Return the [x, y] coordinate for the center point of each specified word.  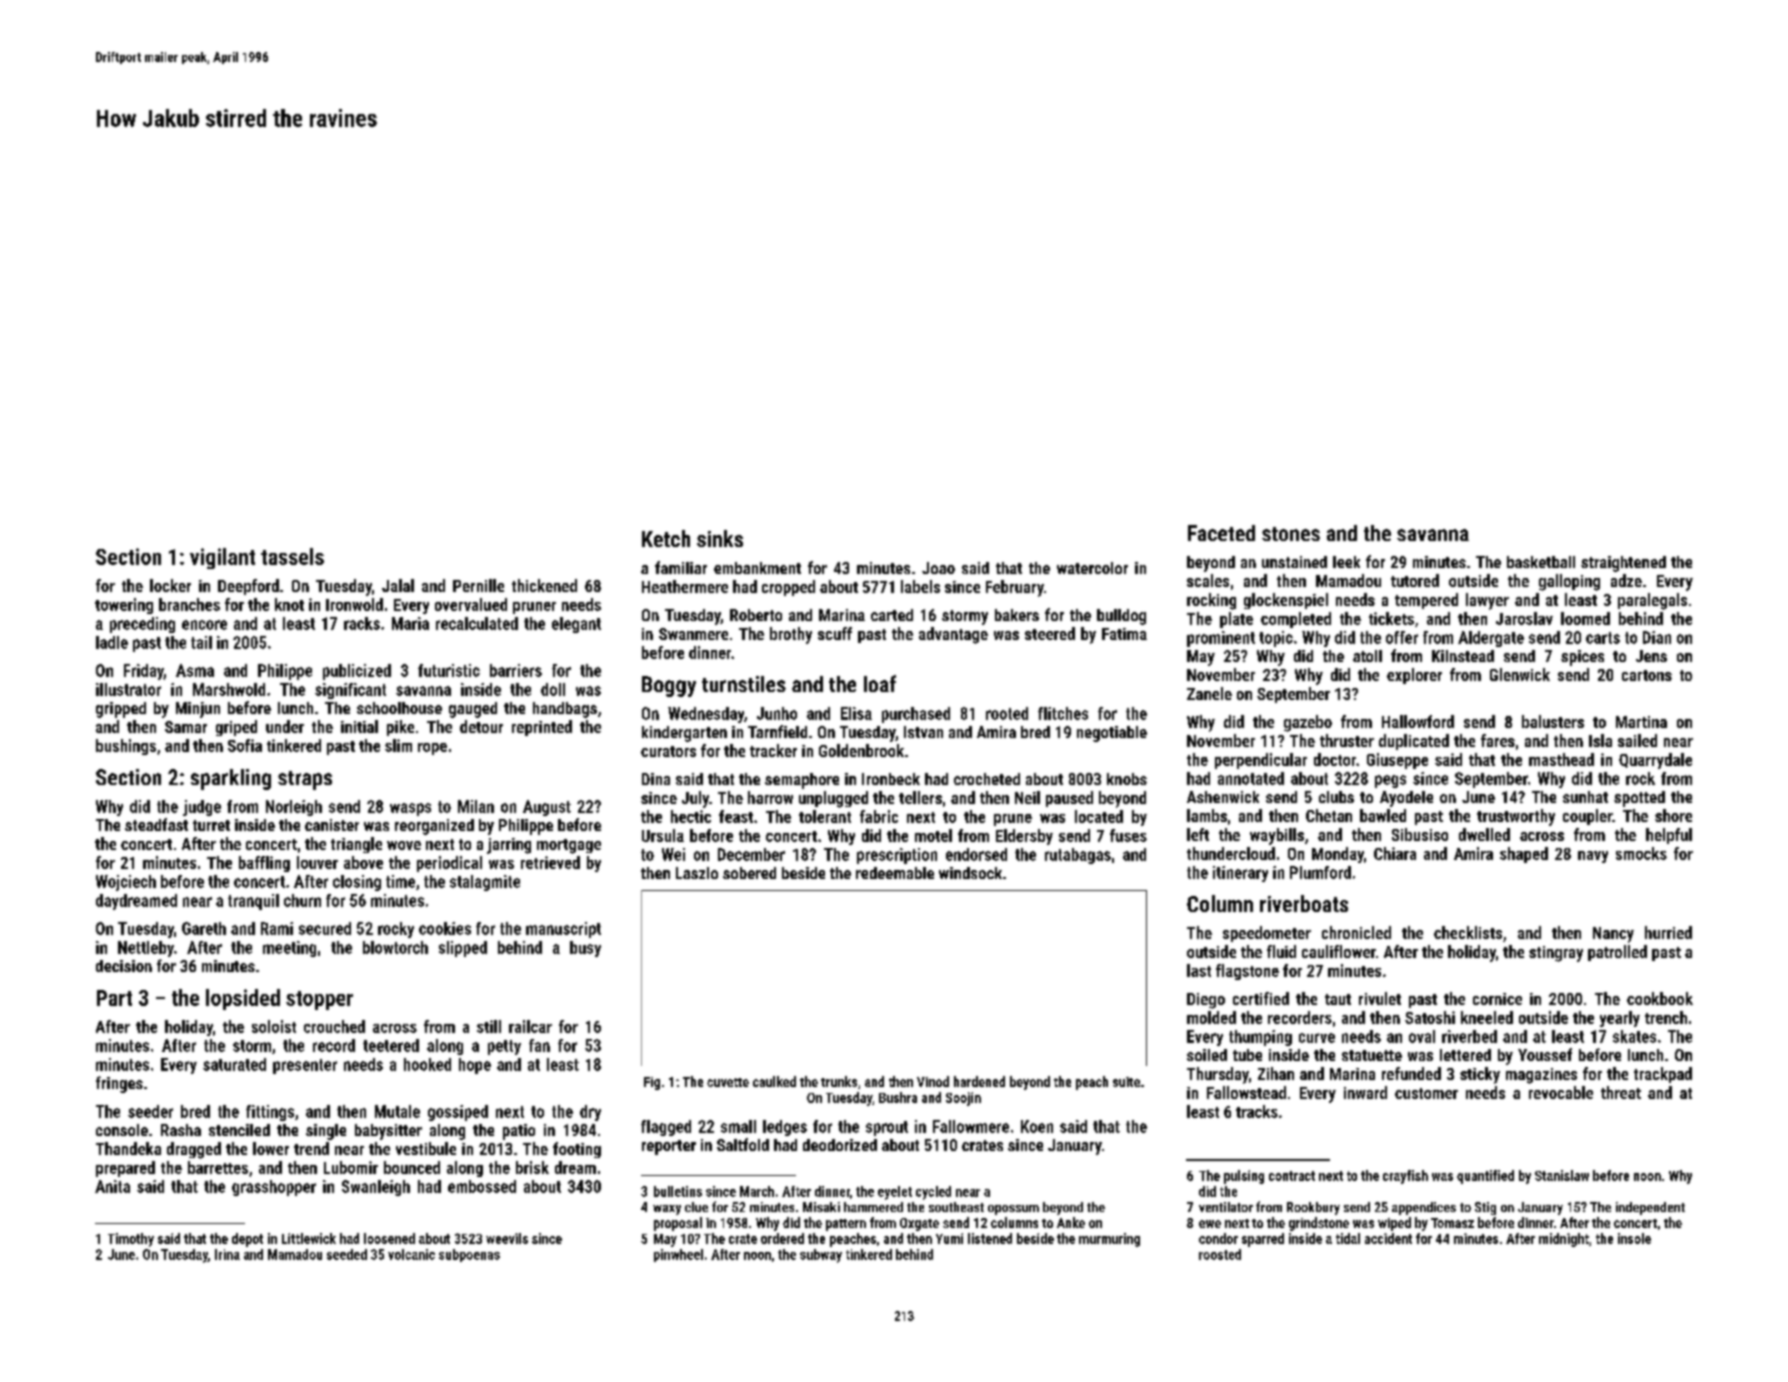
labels [920, 586]
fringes [119, 1084]
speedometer [1267, 934]
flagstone [1247, 972]
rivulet [1380, 998]
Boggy [669, 686]
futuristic [449, 670]
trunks [839, 1081]
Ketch [666, 538]
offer [1402, 637]
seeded [347, 1254]
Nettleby [146, 949]
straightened [1623, 564]
